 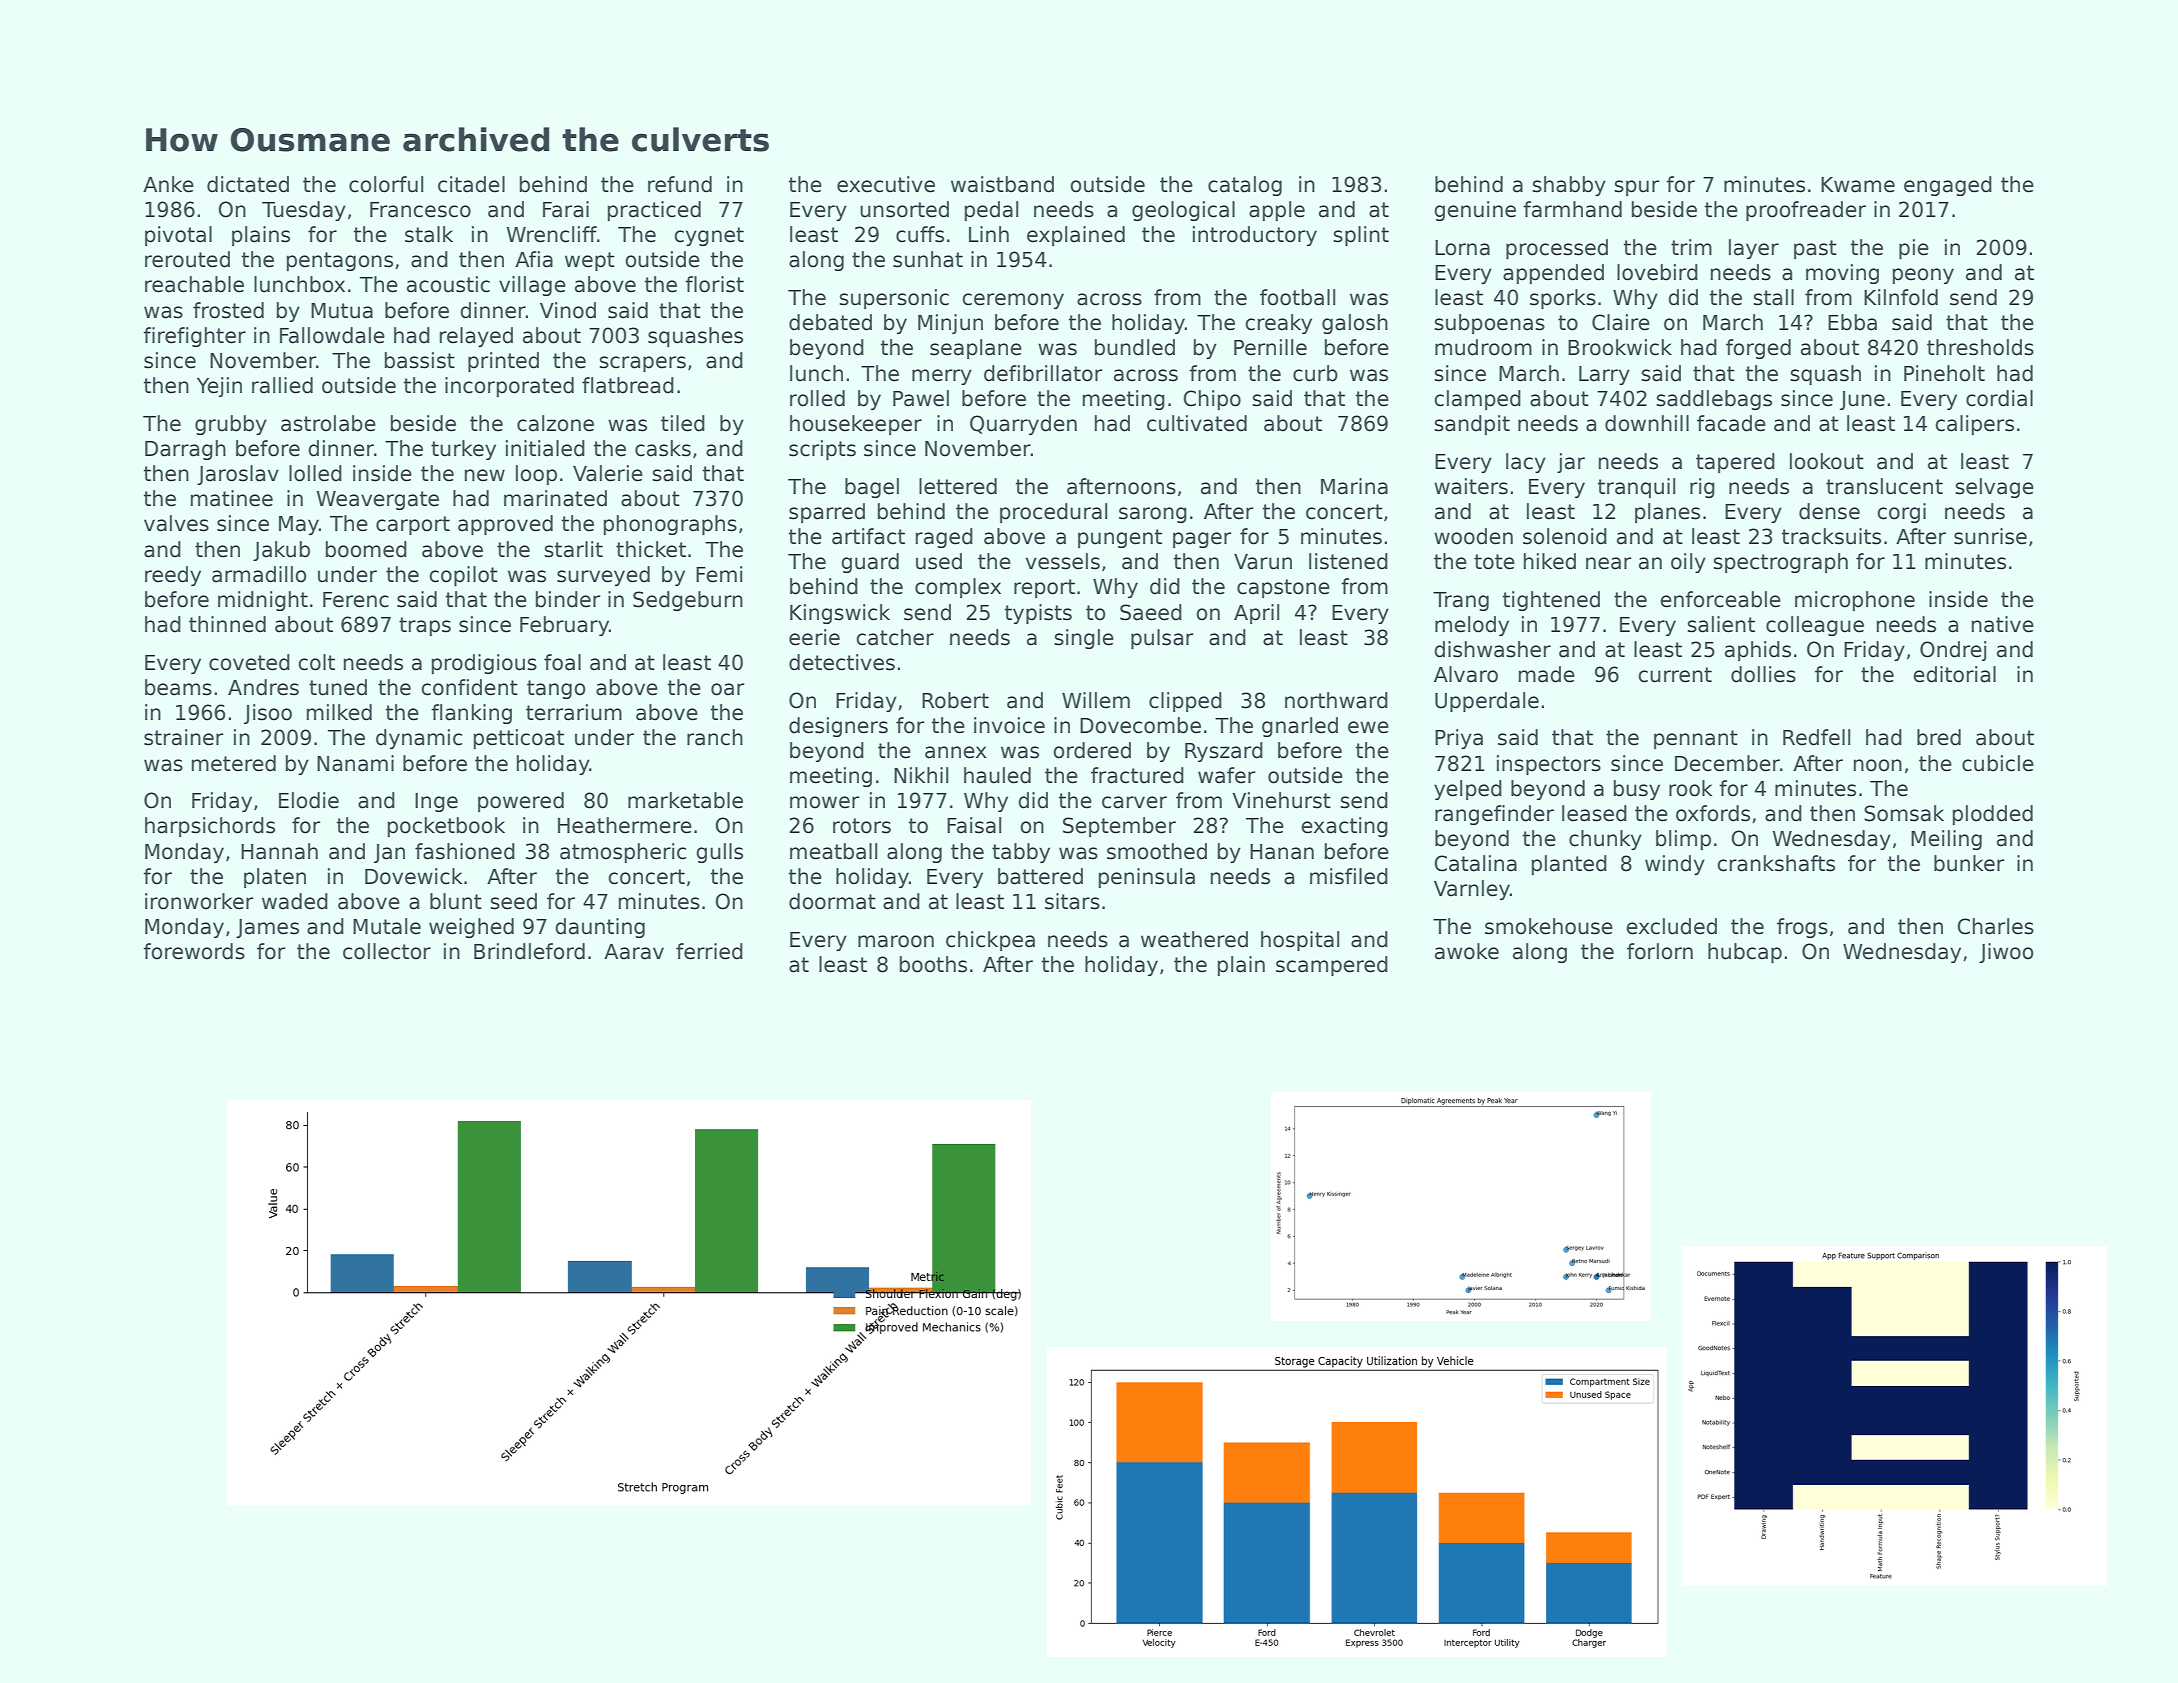 What do you see at coordinates (921, 775) in the screenshot?
I see `Nikhil` at bounding box center [921, 775].
